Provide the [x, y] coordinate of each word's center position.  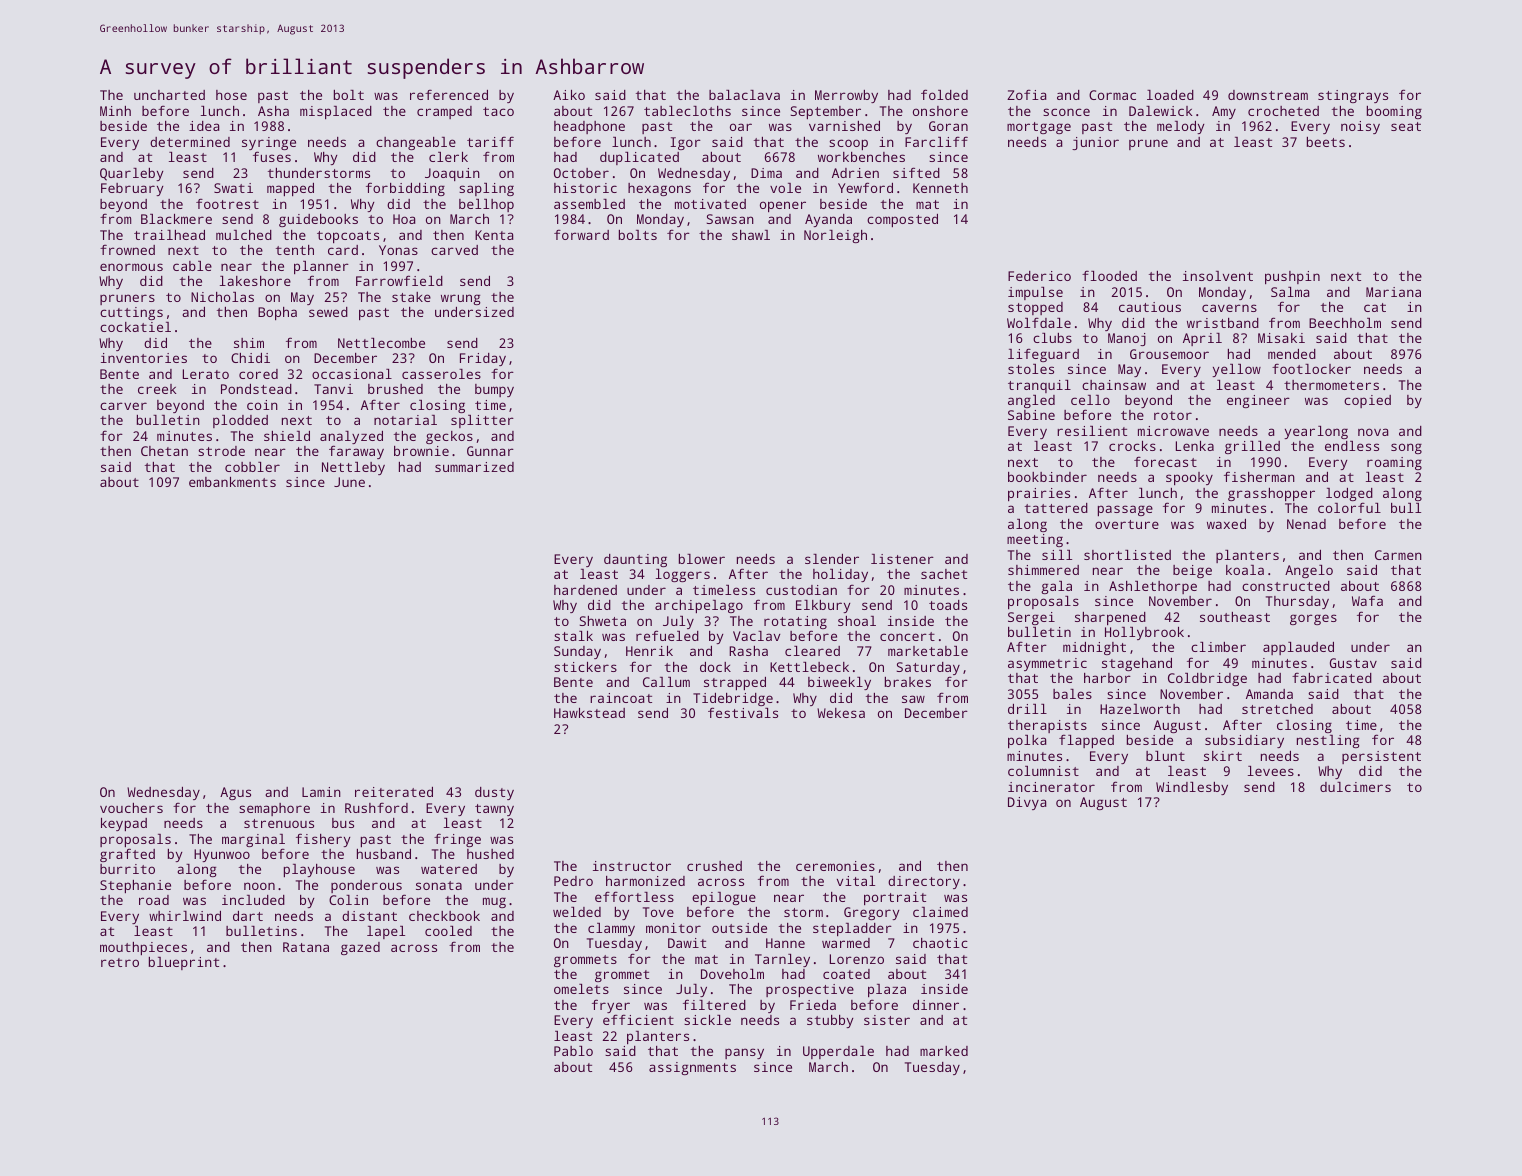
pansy [744, 1053]
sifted [916, 172]
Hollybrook [1144, 633]
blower [702, 559]
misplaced [336, 112]
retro [120, 962]
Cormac [1112, 95]
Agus [235, 793]
